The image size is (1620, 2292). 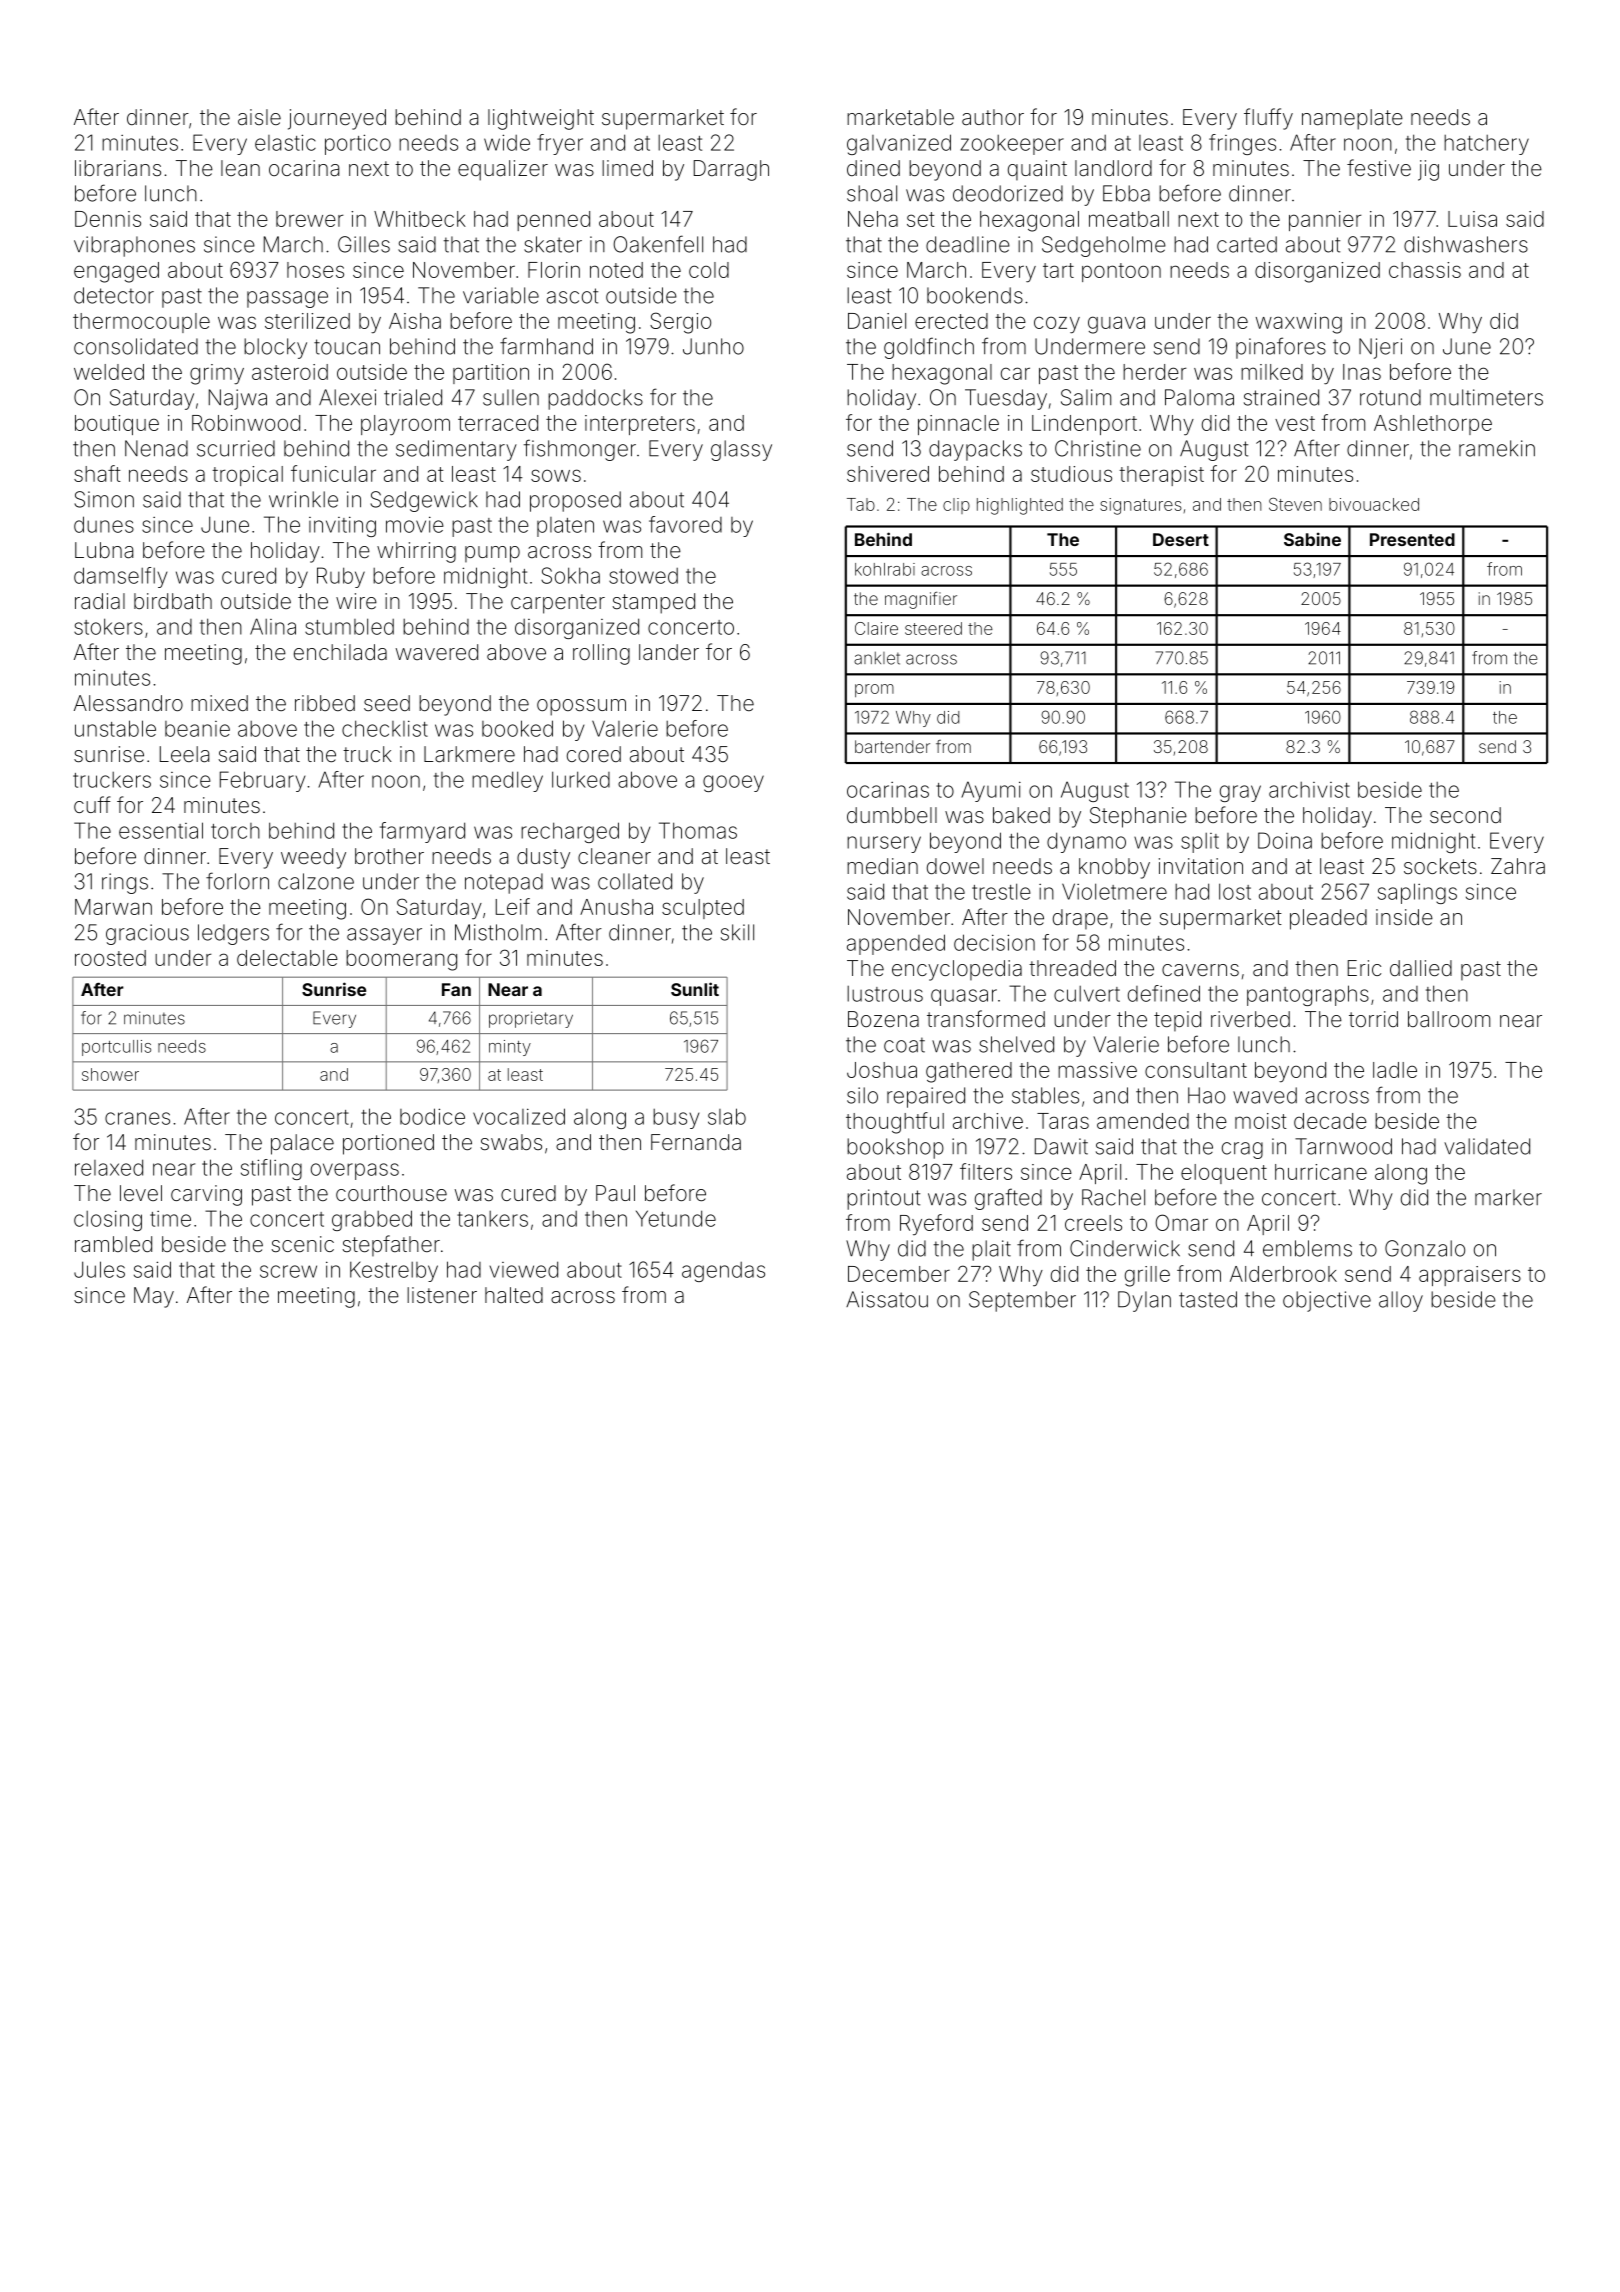 What do you see at coordinates (1487, 1146) in the document?
I see `validated` at bounding box center [1487, 1146].
